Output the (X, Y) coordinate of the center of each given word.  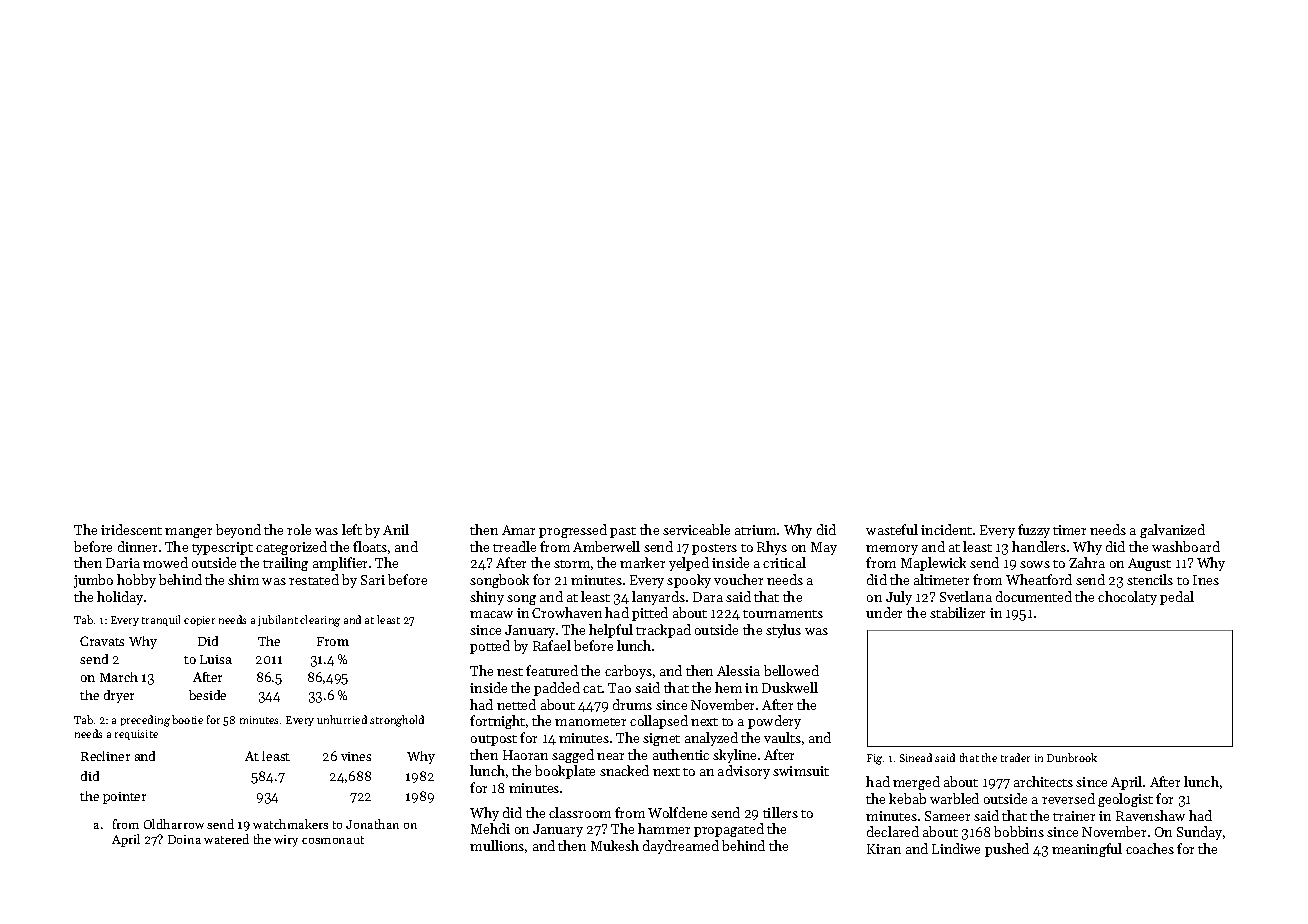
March (119, 677)
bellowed (791, 670)
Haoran (525, 755)
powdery (774, 722)
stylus (783, 631)
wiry (286, 841)
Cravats (102, 641)
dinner (137, 546)
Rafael (552, 645)
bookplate (565, 772)
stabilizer (957, 612)
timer (1069, 530)
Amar (518, 530)
